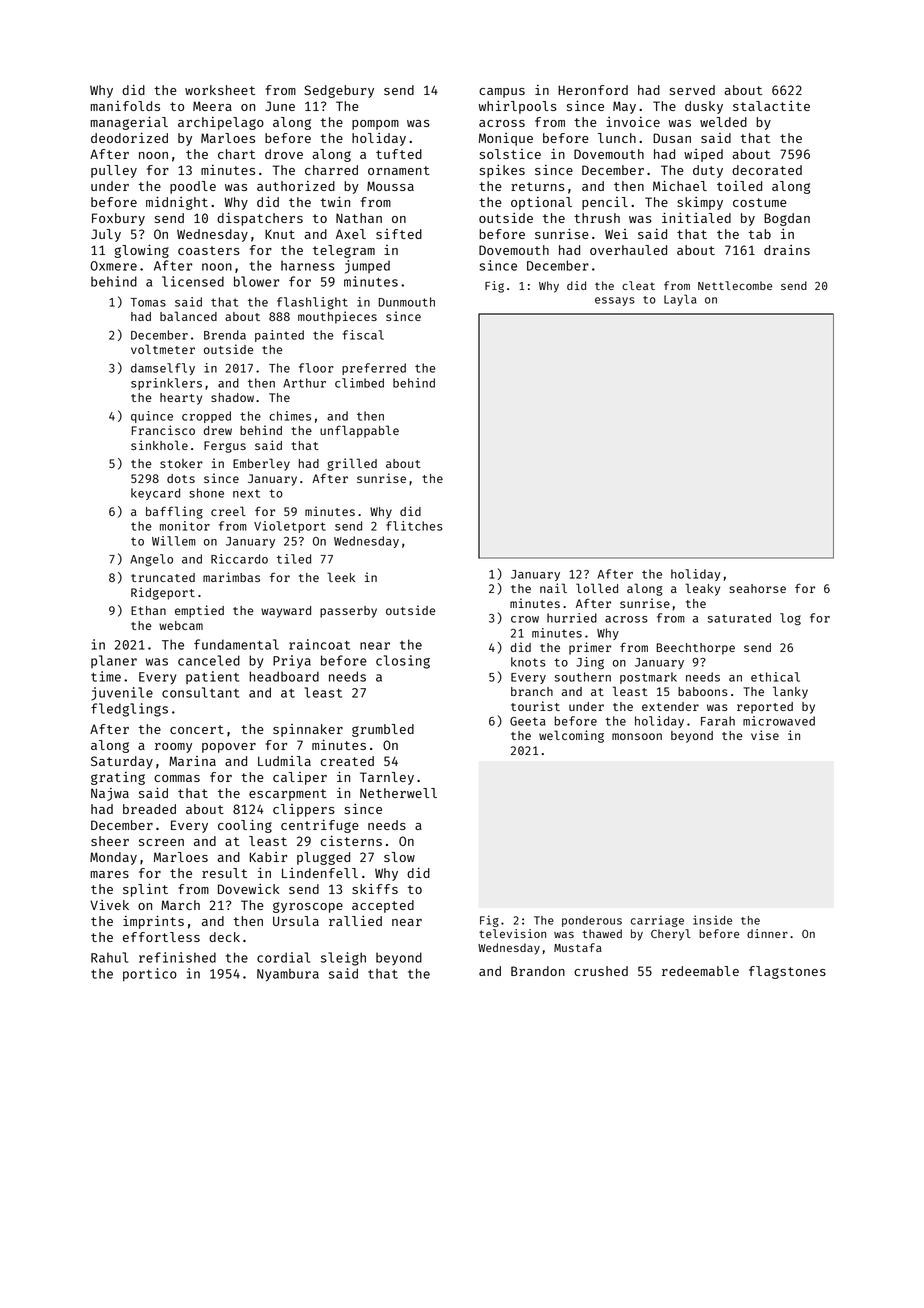 This screenshot has width=924, height=1308. Describe the element at coordinates (150, 974) in the screenshot. I see `portico` at that location.
